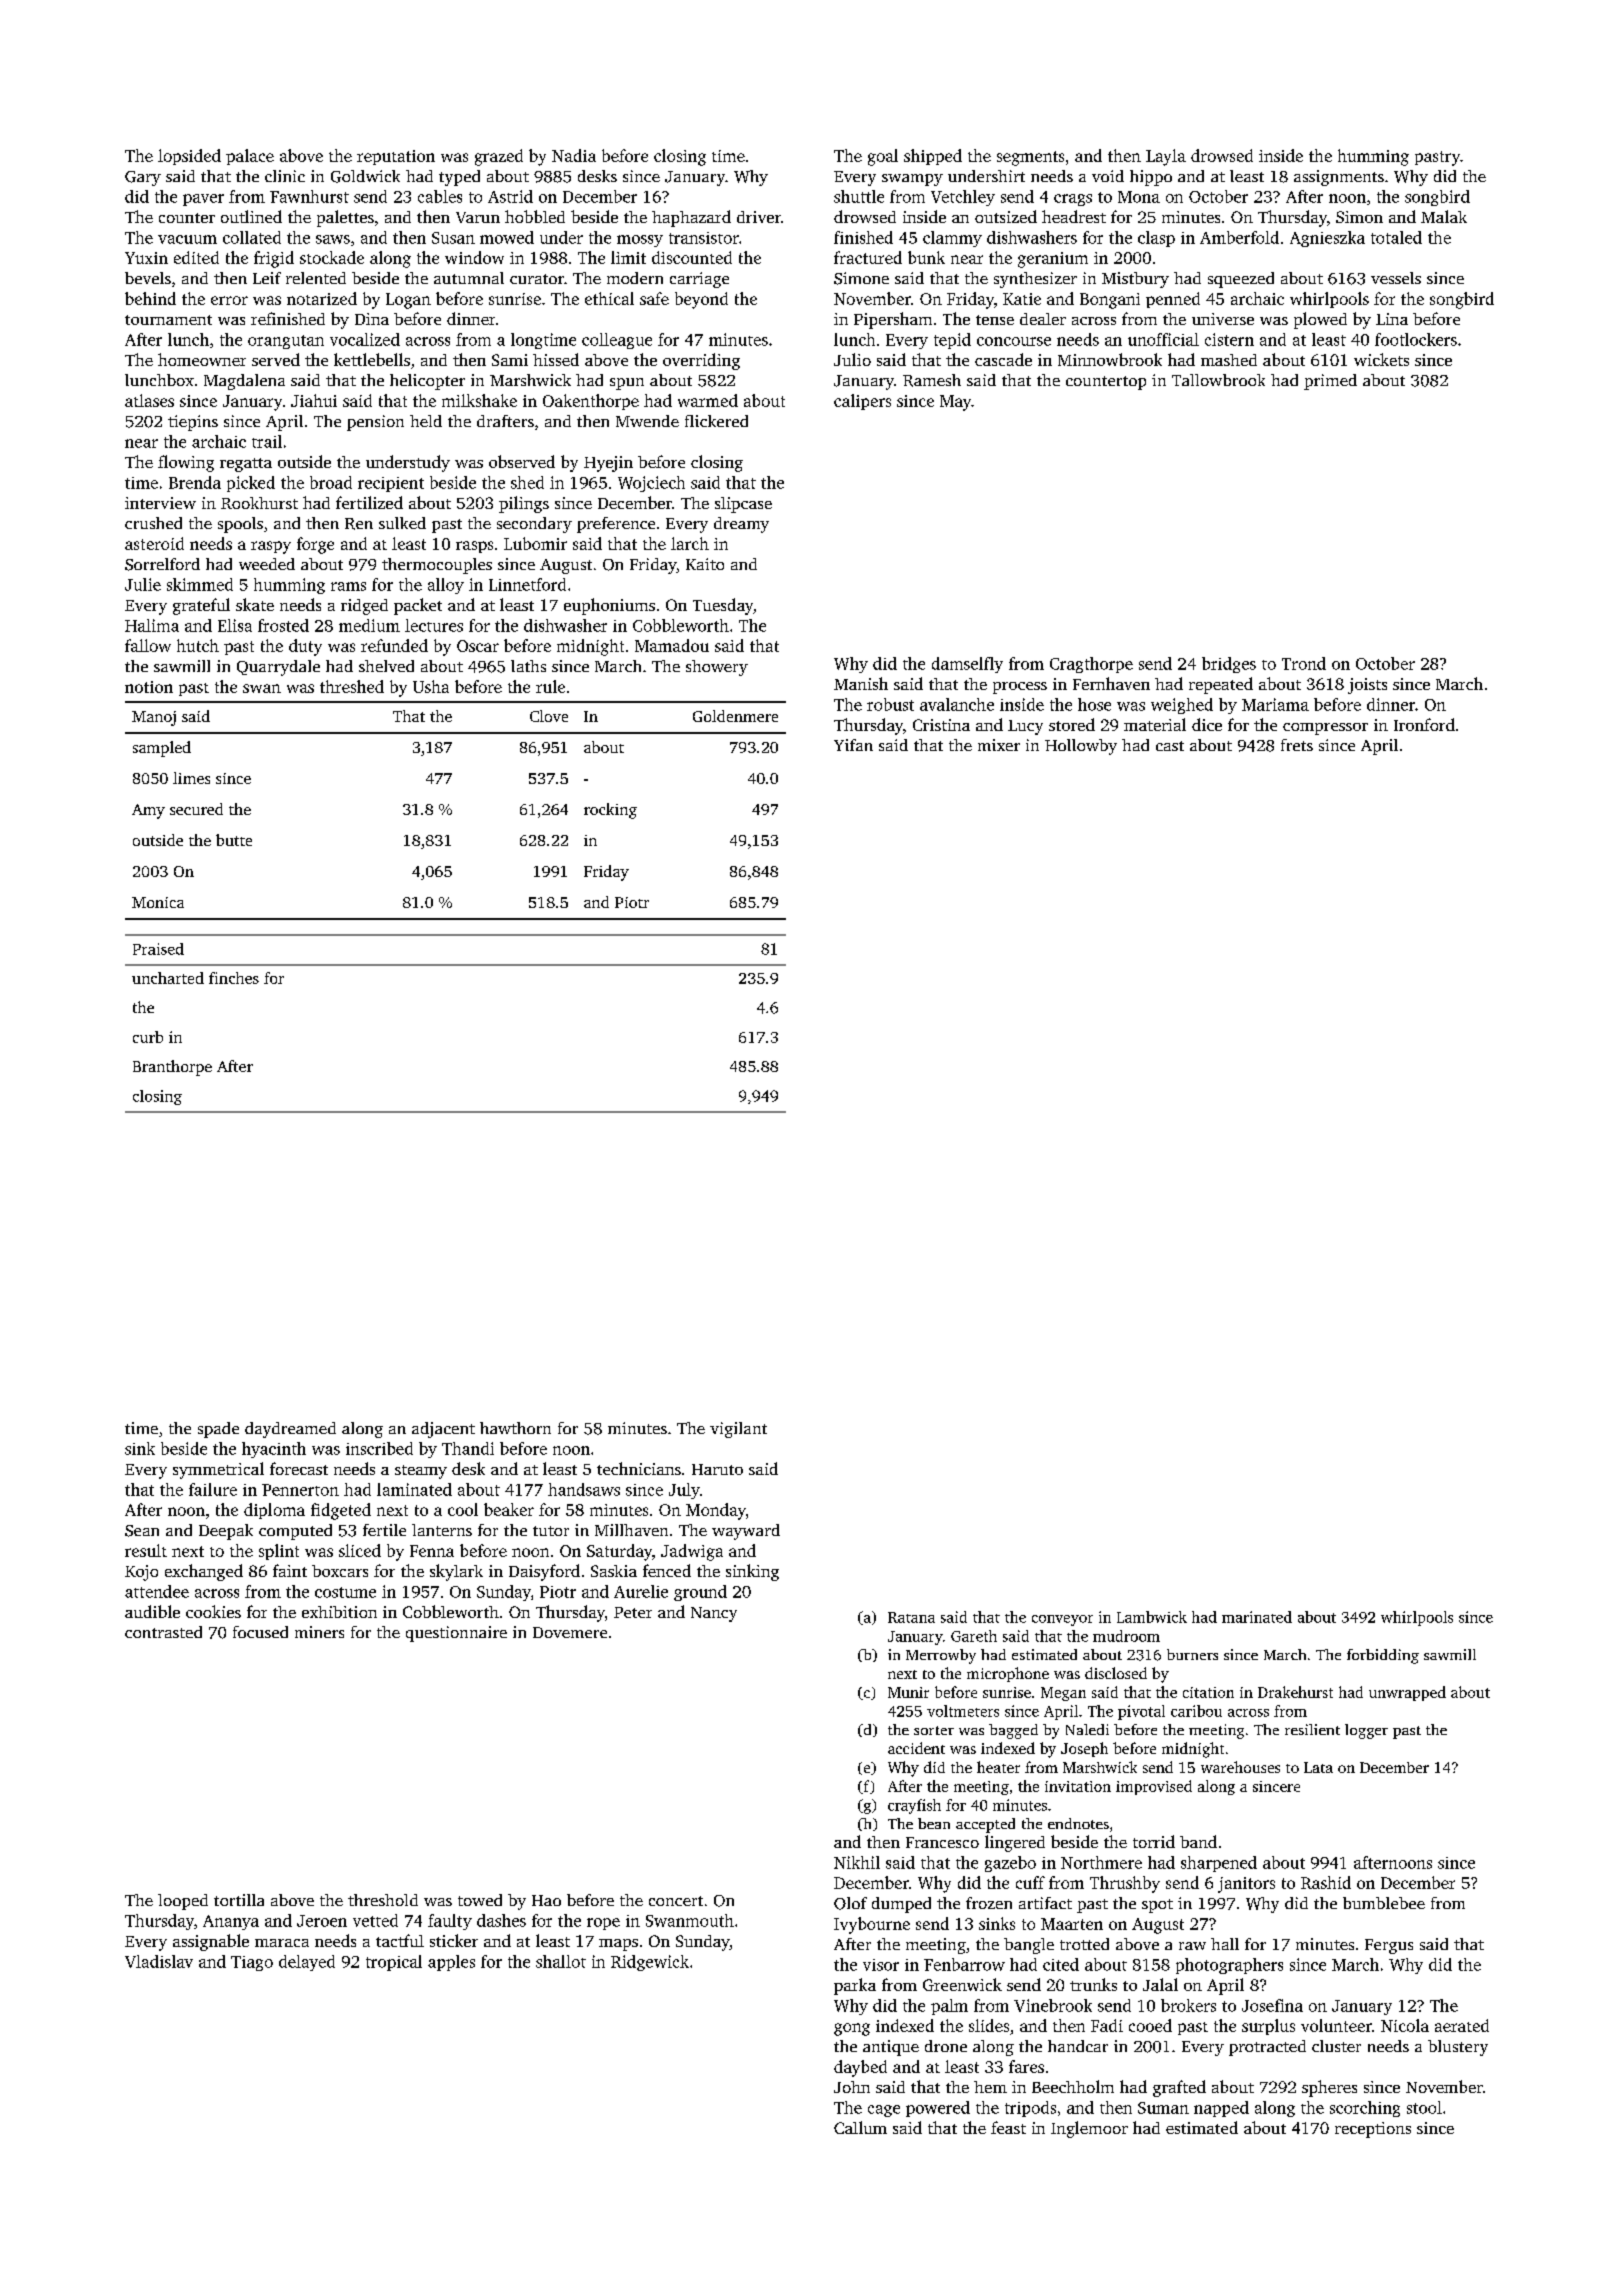 The height and width of the screenshot is (2292, 1620). What do you see at coordinates (676, 1901) in the screenshot?
I see `concert` at bounding box center [676, 1901].
